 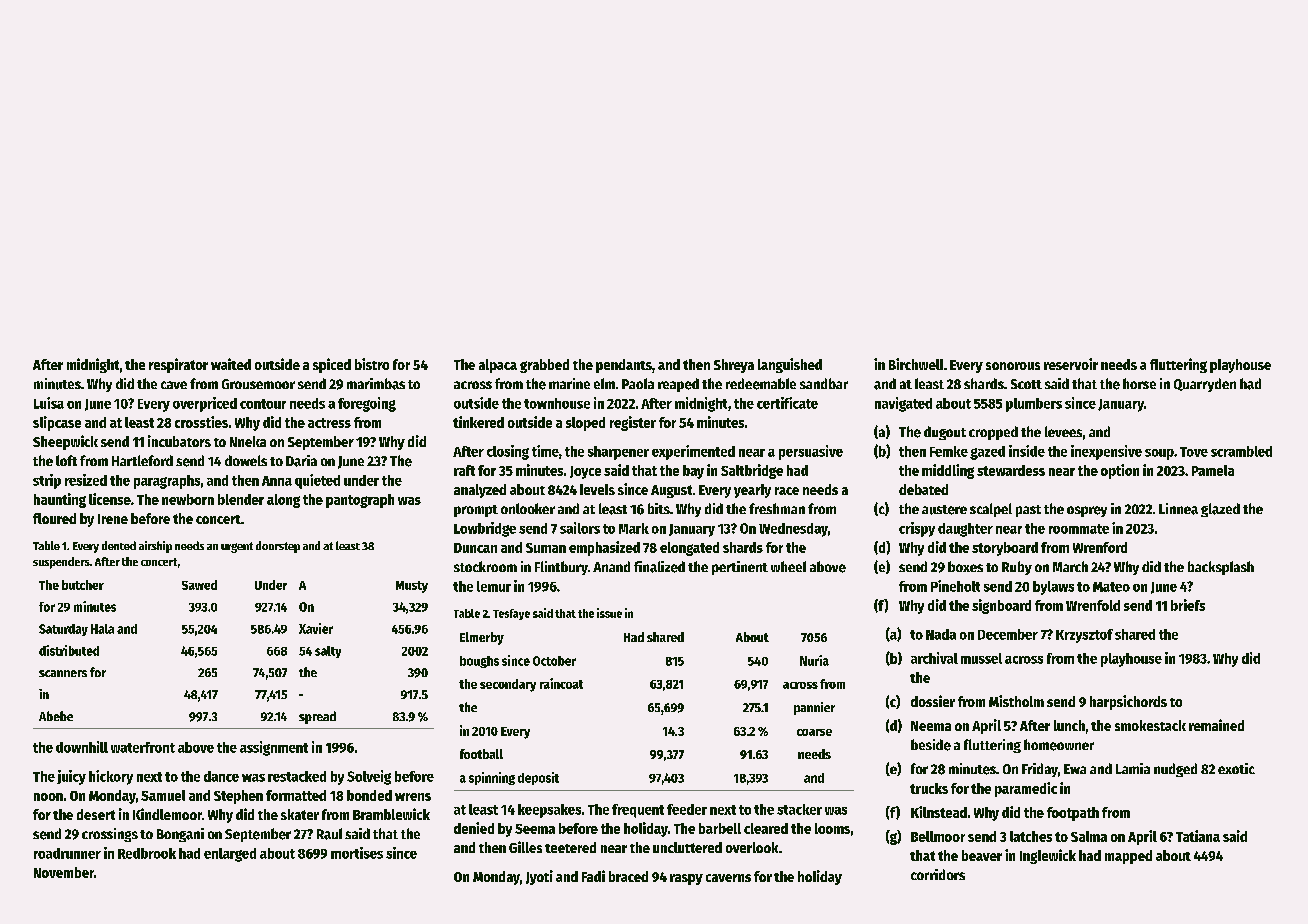 What do you see at coordinates (369, 795) in the document?
I see `bonded` at bounding box center [369, 795].
